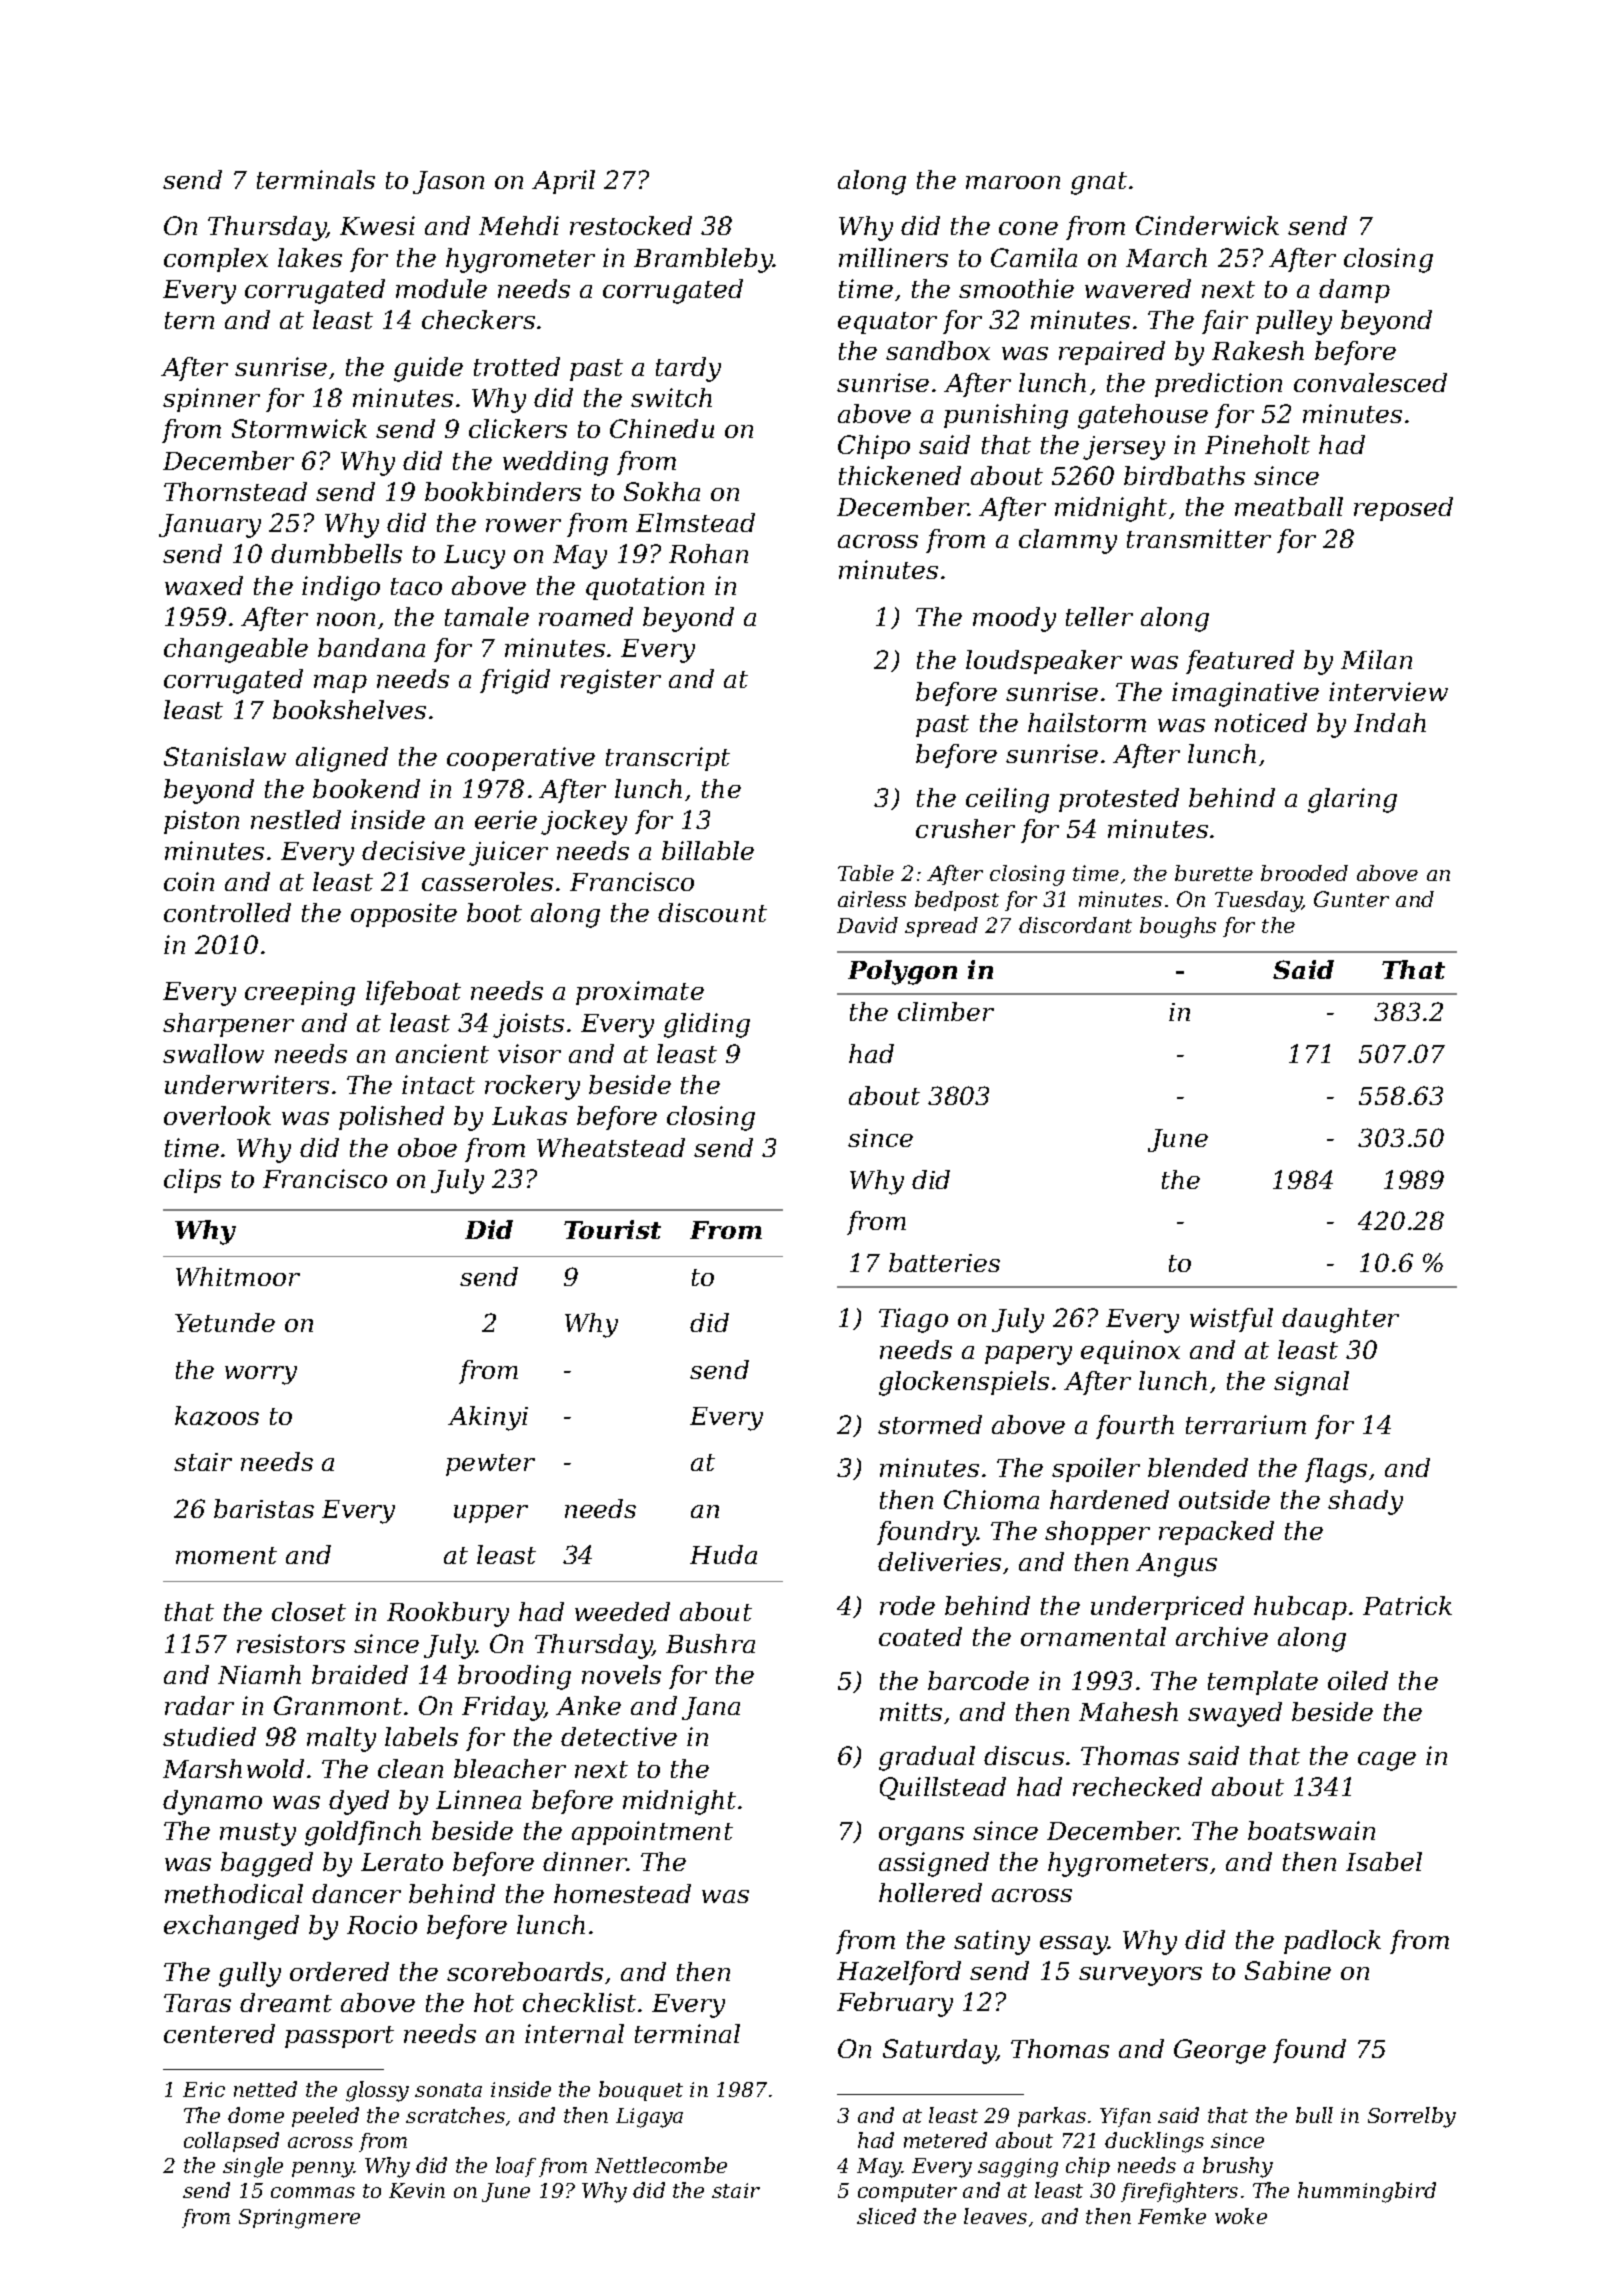  Describe the element at coordinates (487, 616) in the screenshot. I see `tamale` at that location.
